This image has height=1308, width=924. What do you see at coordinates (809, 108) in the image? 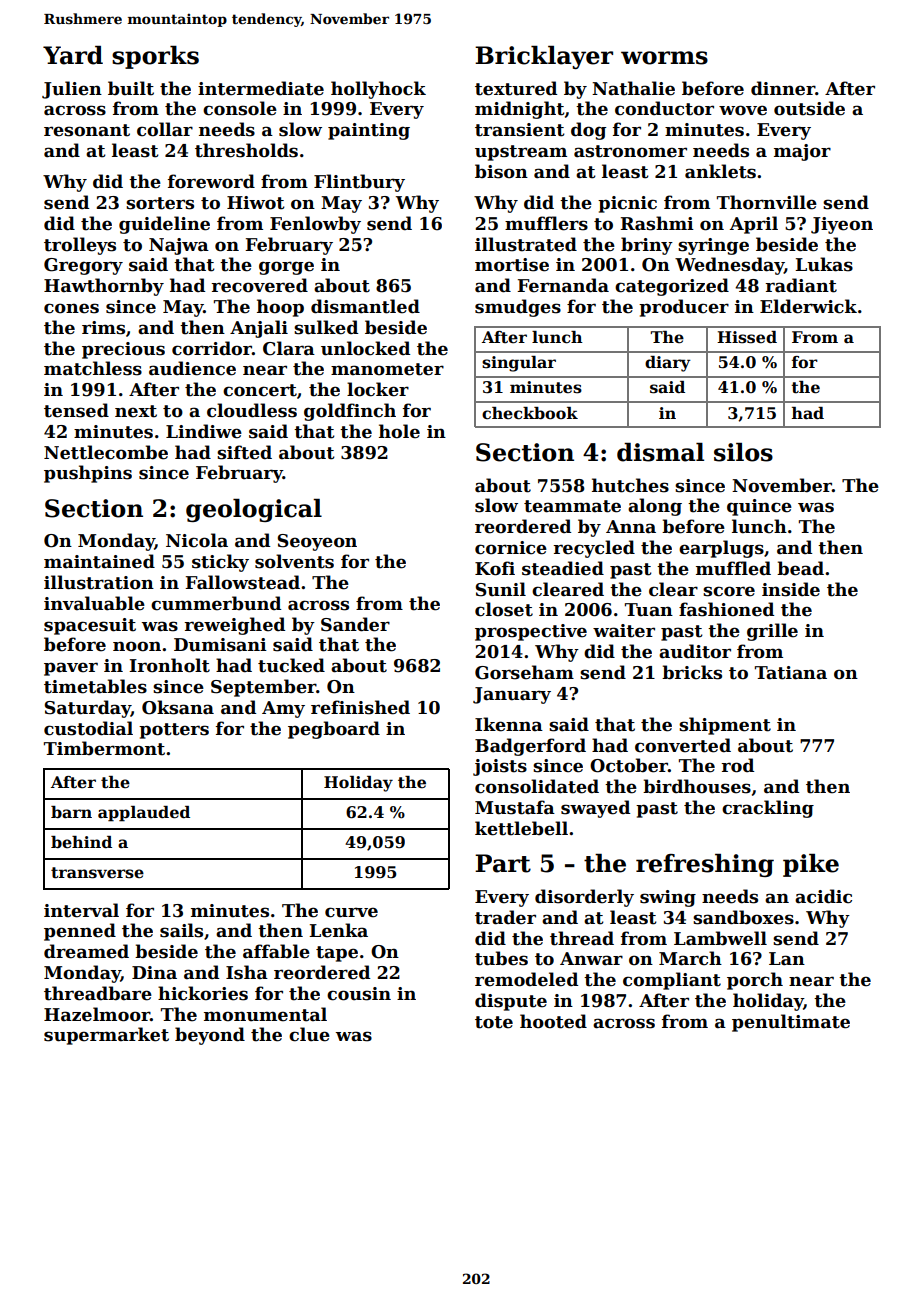
I see `outside` at bounding box center [809, 108].
